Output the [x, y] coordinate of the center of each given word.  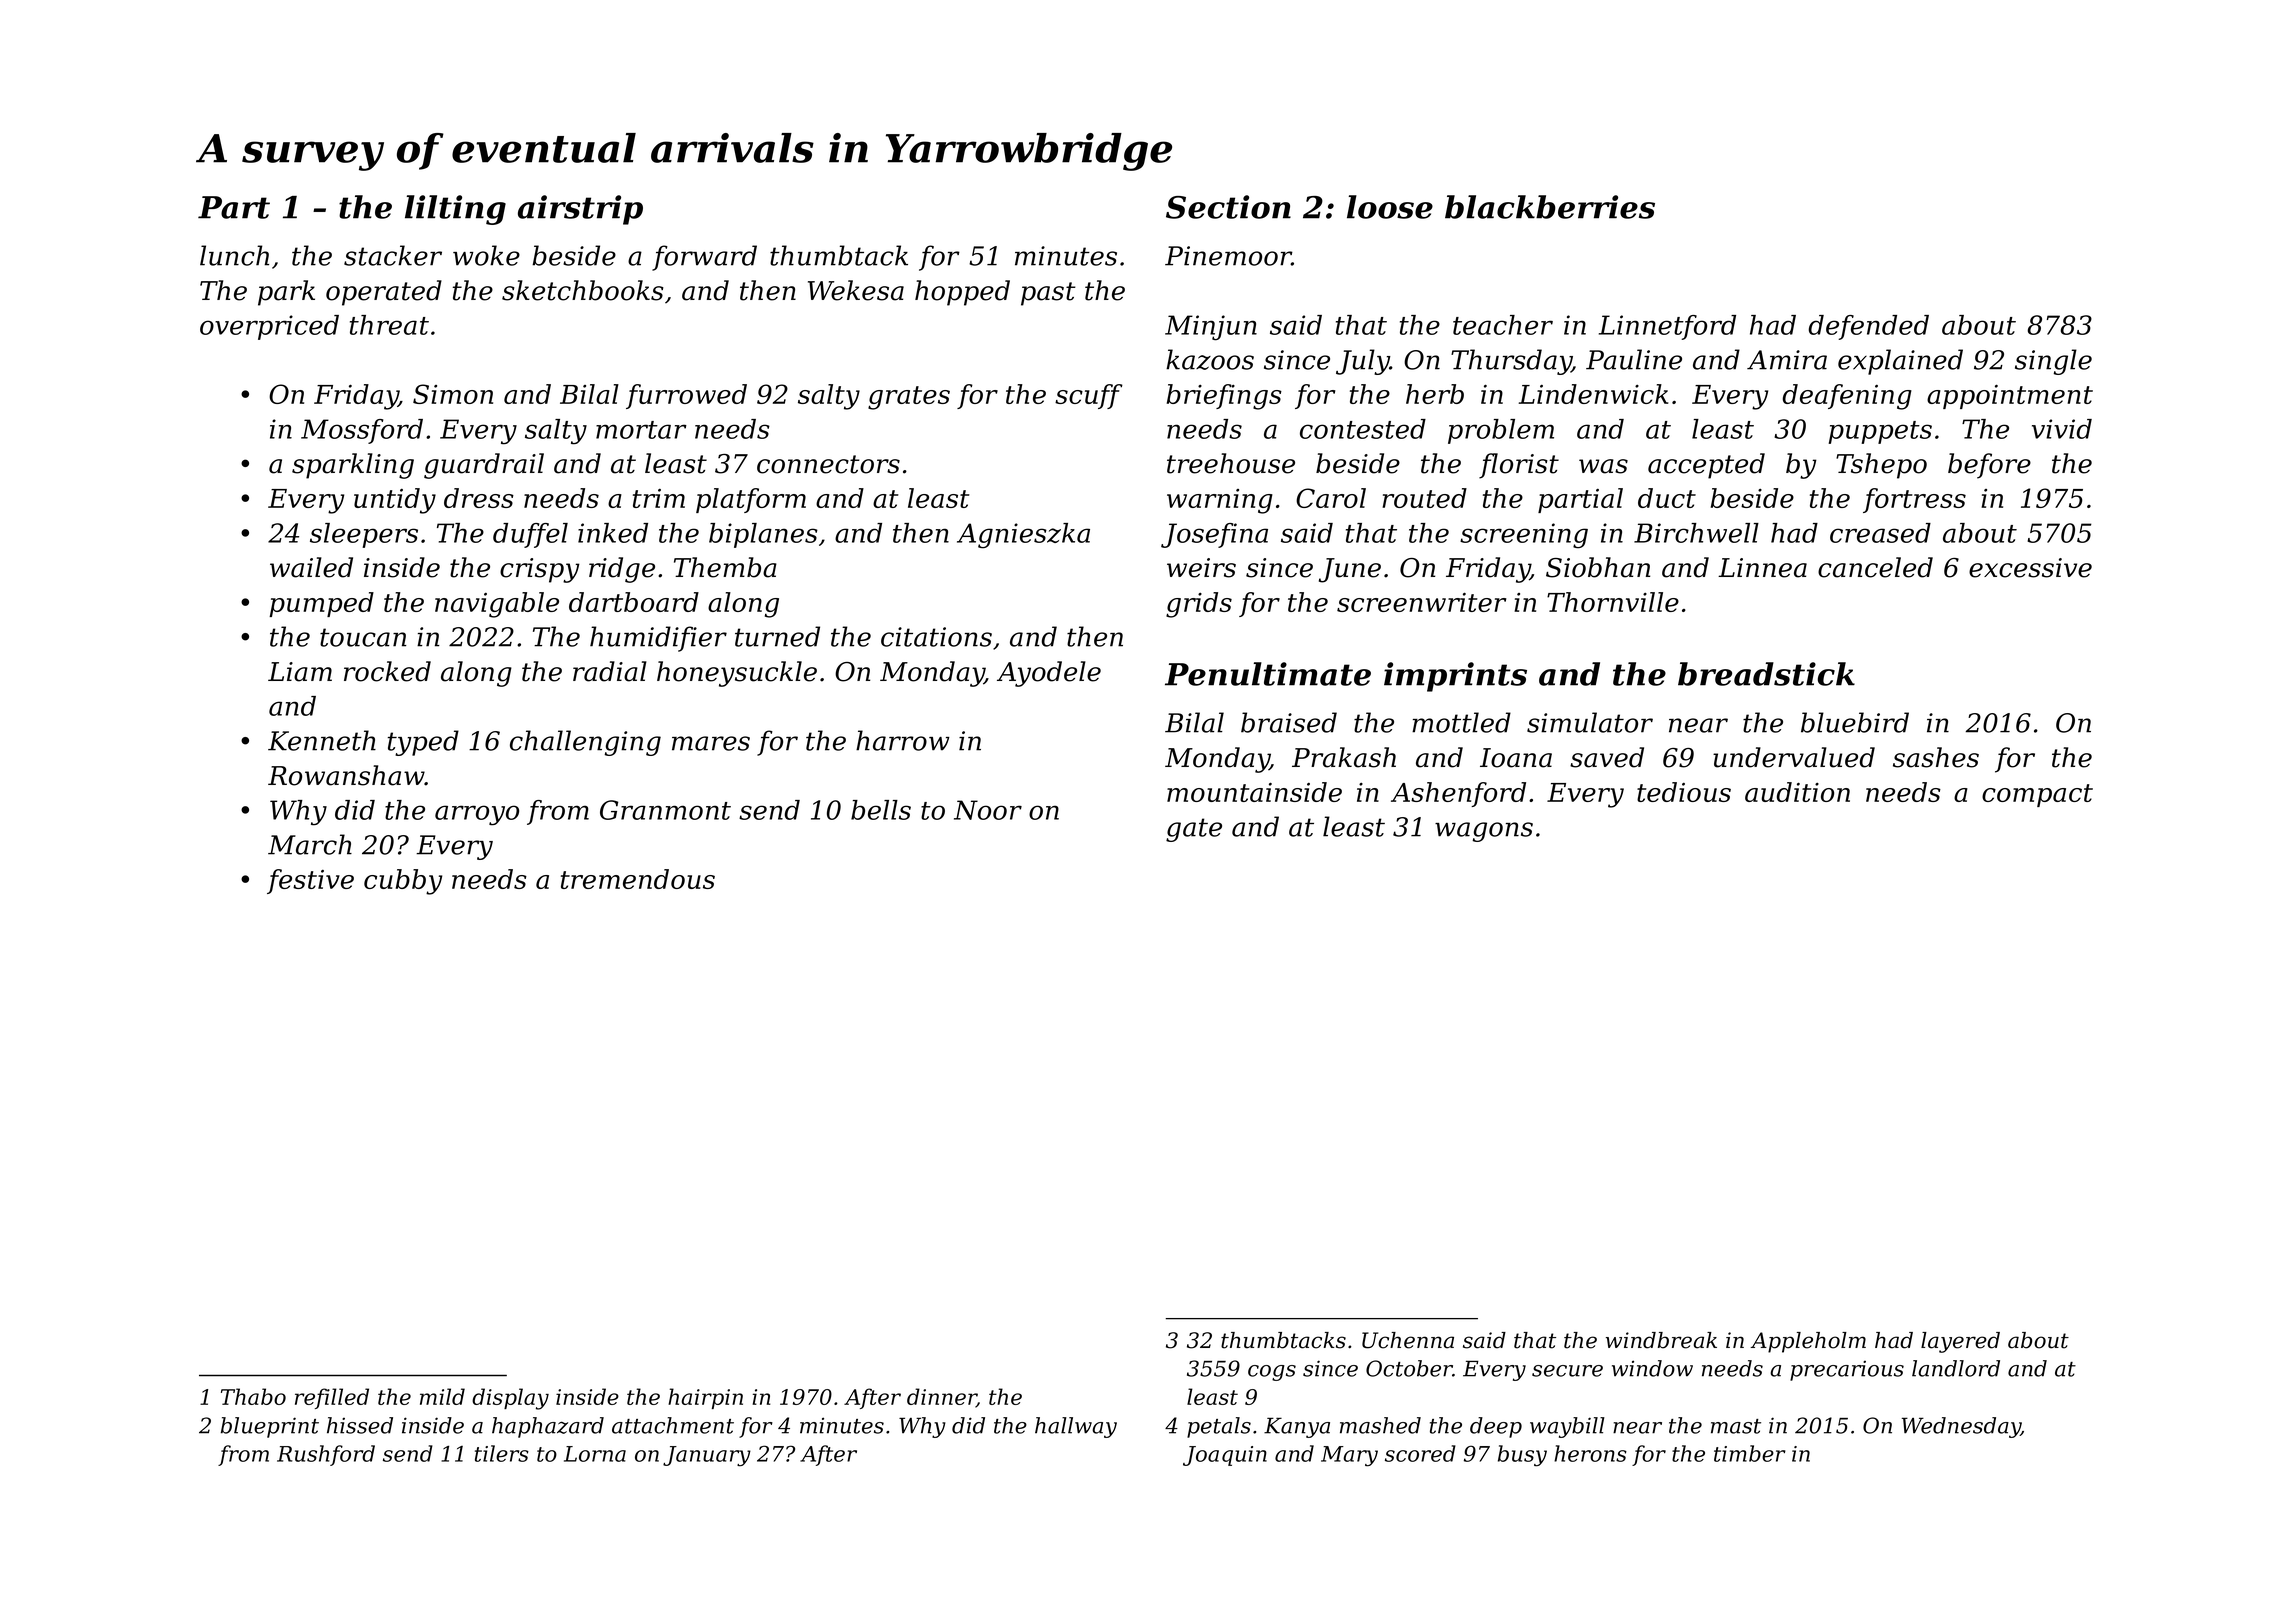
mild [442, 1396]
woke [486, 255]
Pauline [1634, 359]
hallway [1076, 1427]
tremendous [638, 879]
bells [881, 810]
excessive [2030, 568]
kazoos [1210, 359]
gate [1194, 830]
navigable [497, 605]
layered [1960, 1342]
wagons [1484, 832]
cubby [403, 882]
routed [1424, 498]
